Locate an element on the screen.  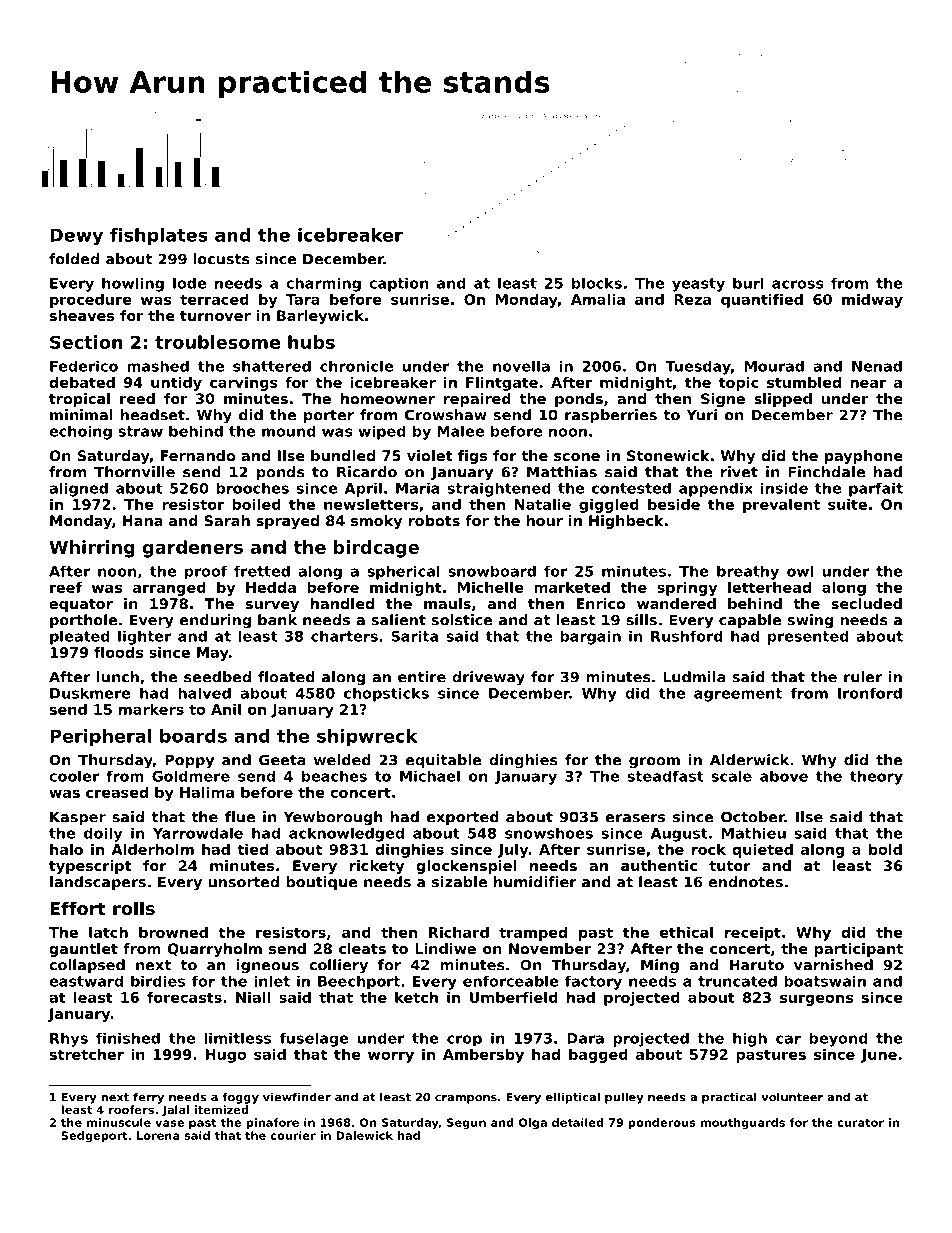
latch is located at coordinates (108, 932).
